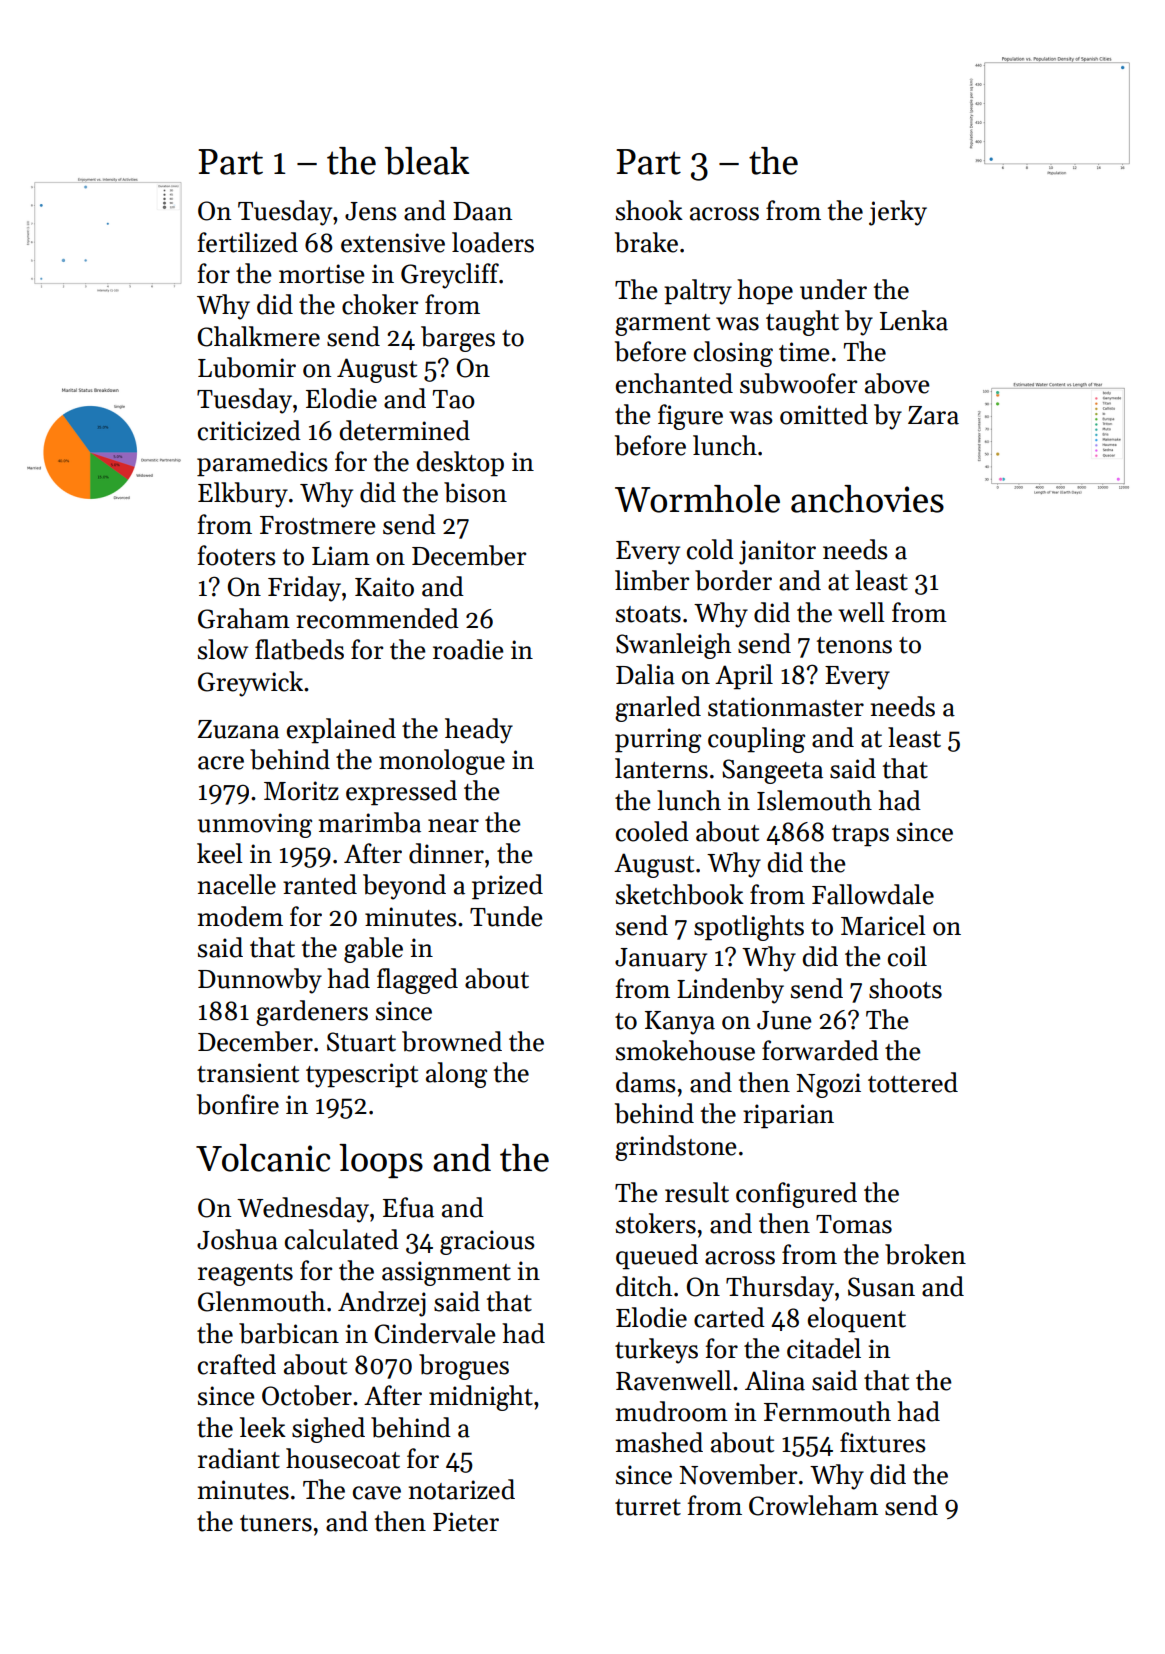 The width and height of the screenshot is (1165, 1654). What do you see at coordinates (898, 213) in the screenshot?
I see `jerky` at bounding box center [898, 213].
